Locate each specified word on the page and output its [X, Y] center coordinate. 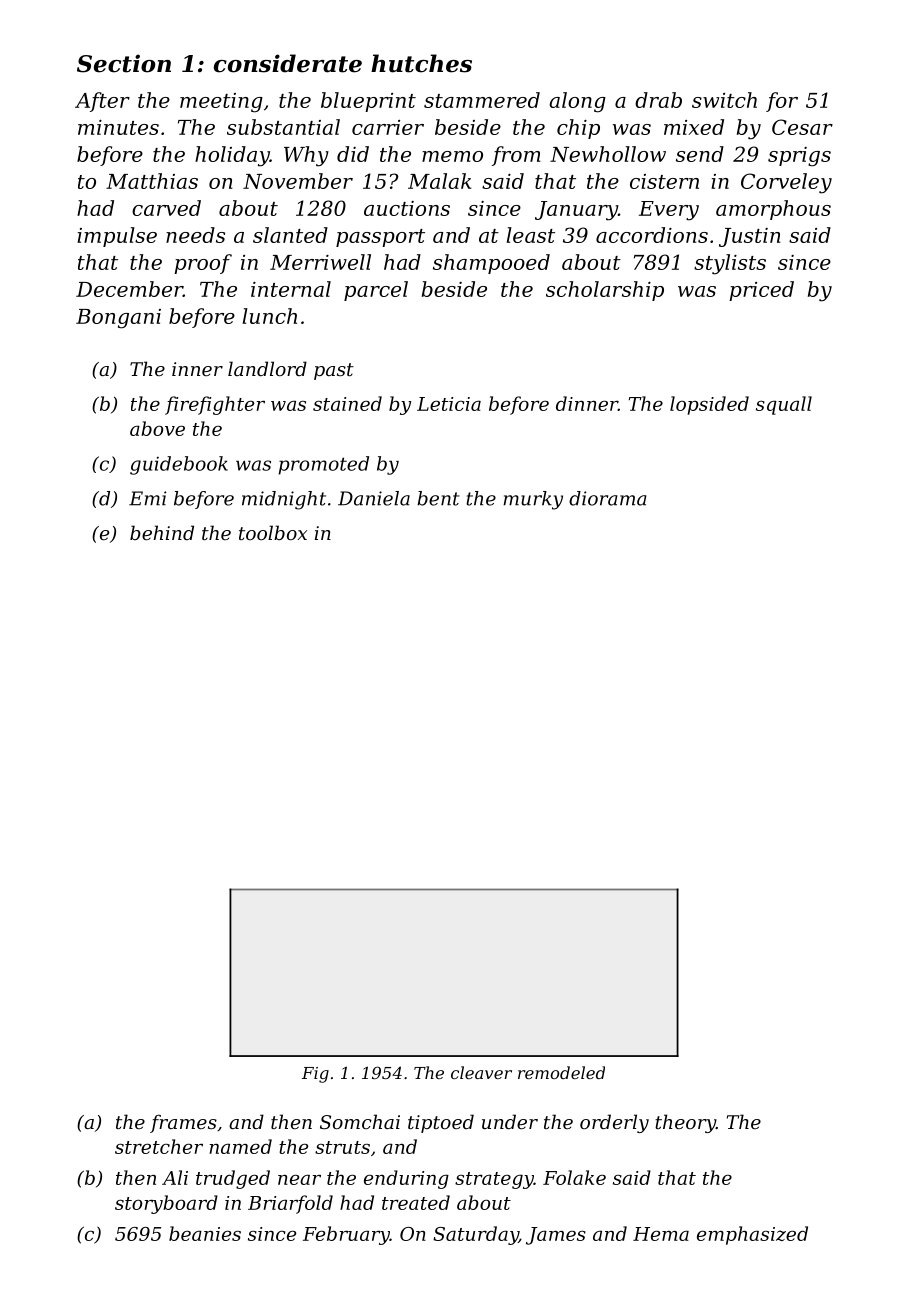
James [556, 1236]
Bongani [118, 319]
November [298, 181]
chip [578, 129]
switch [724, 100]
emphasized [752, 1235]
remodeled [561, 1072]
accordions [652, 235]
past [334, 371]
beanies [205, 1233]
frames [183, 1123]
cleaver [481, 1072]
